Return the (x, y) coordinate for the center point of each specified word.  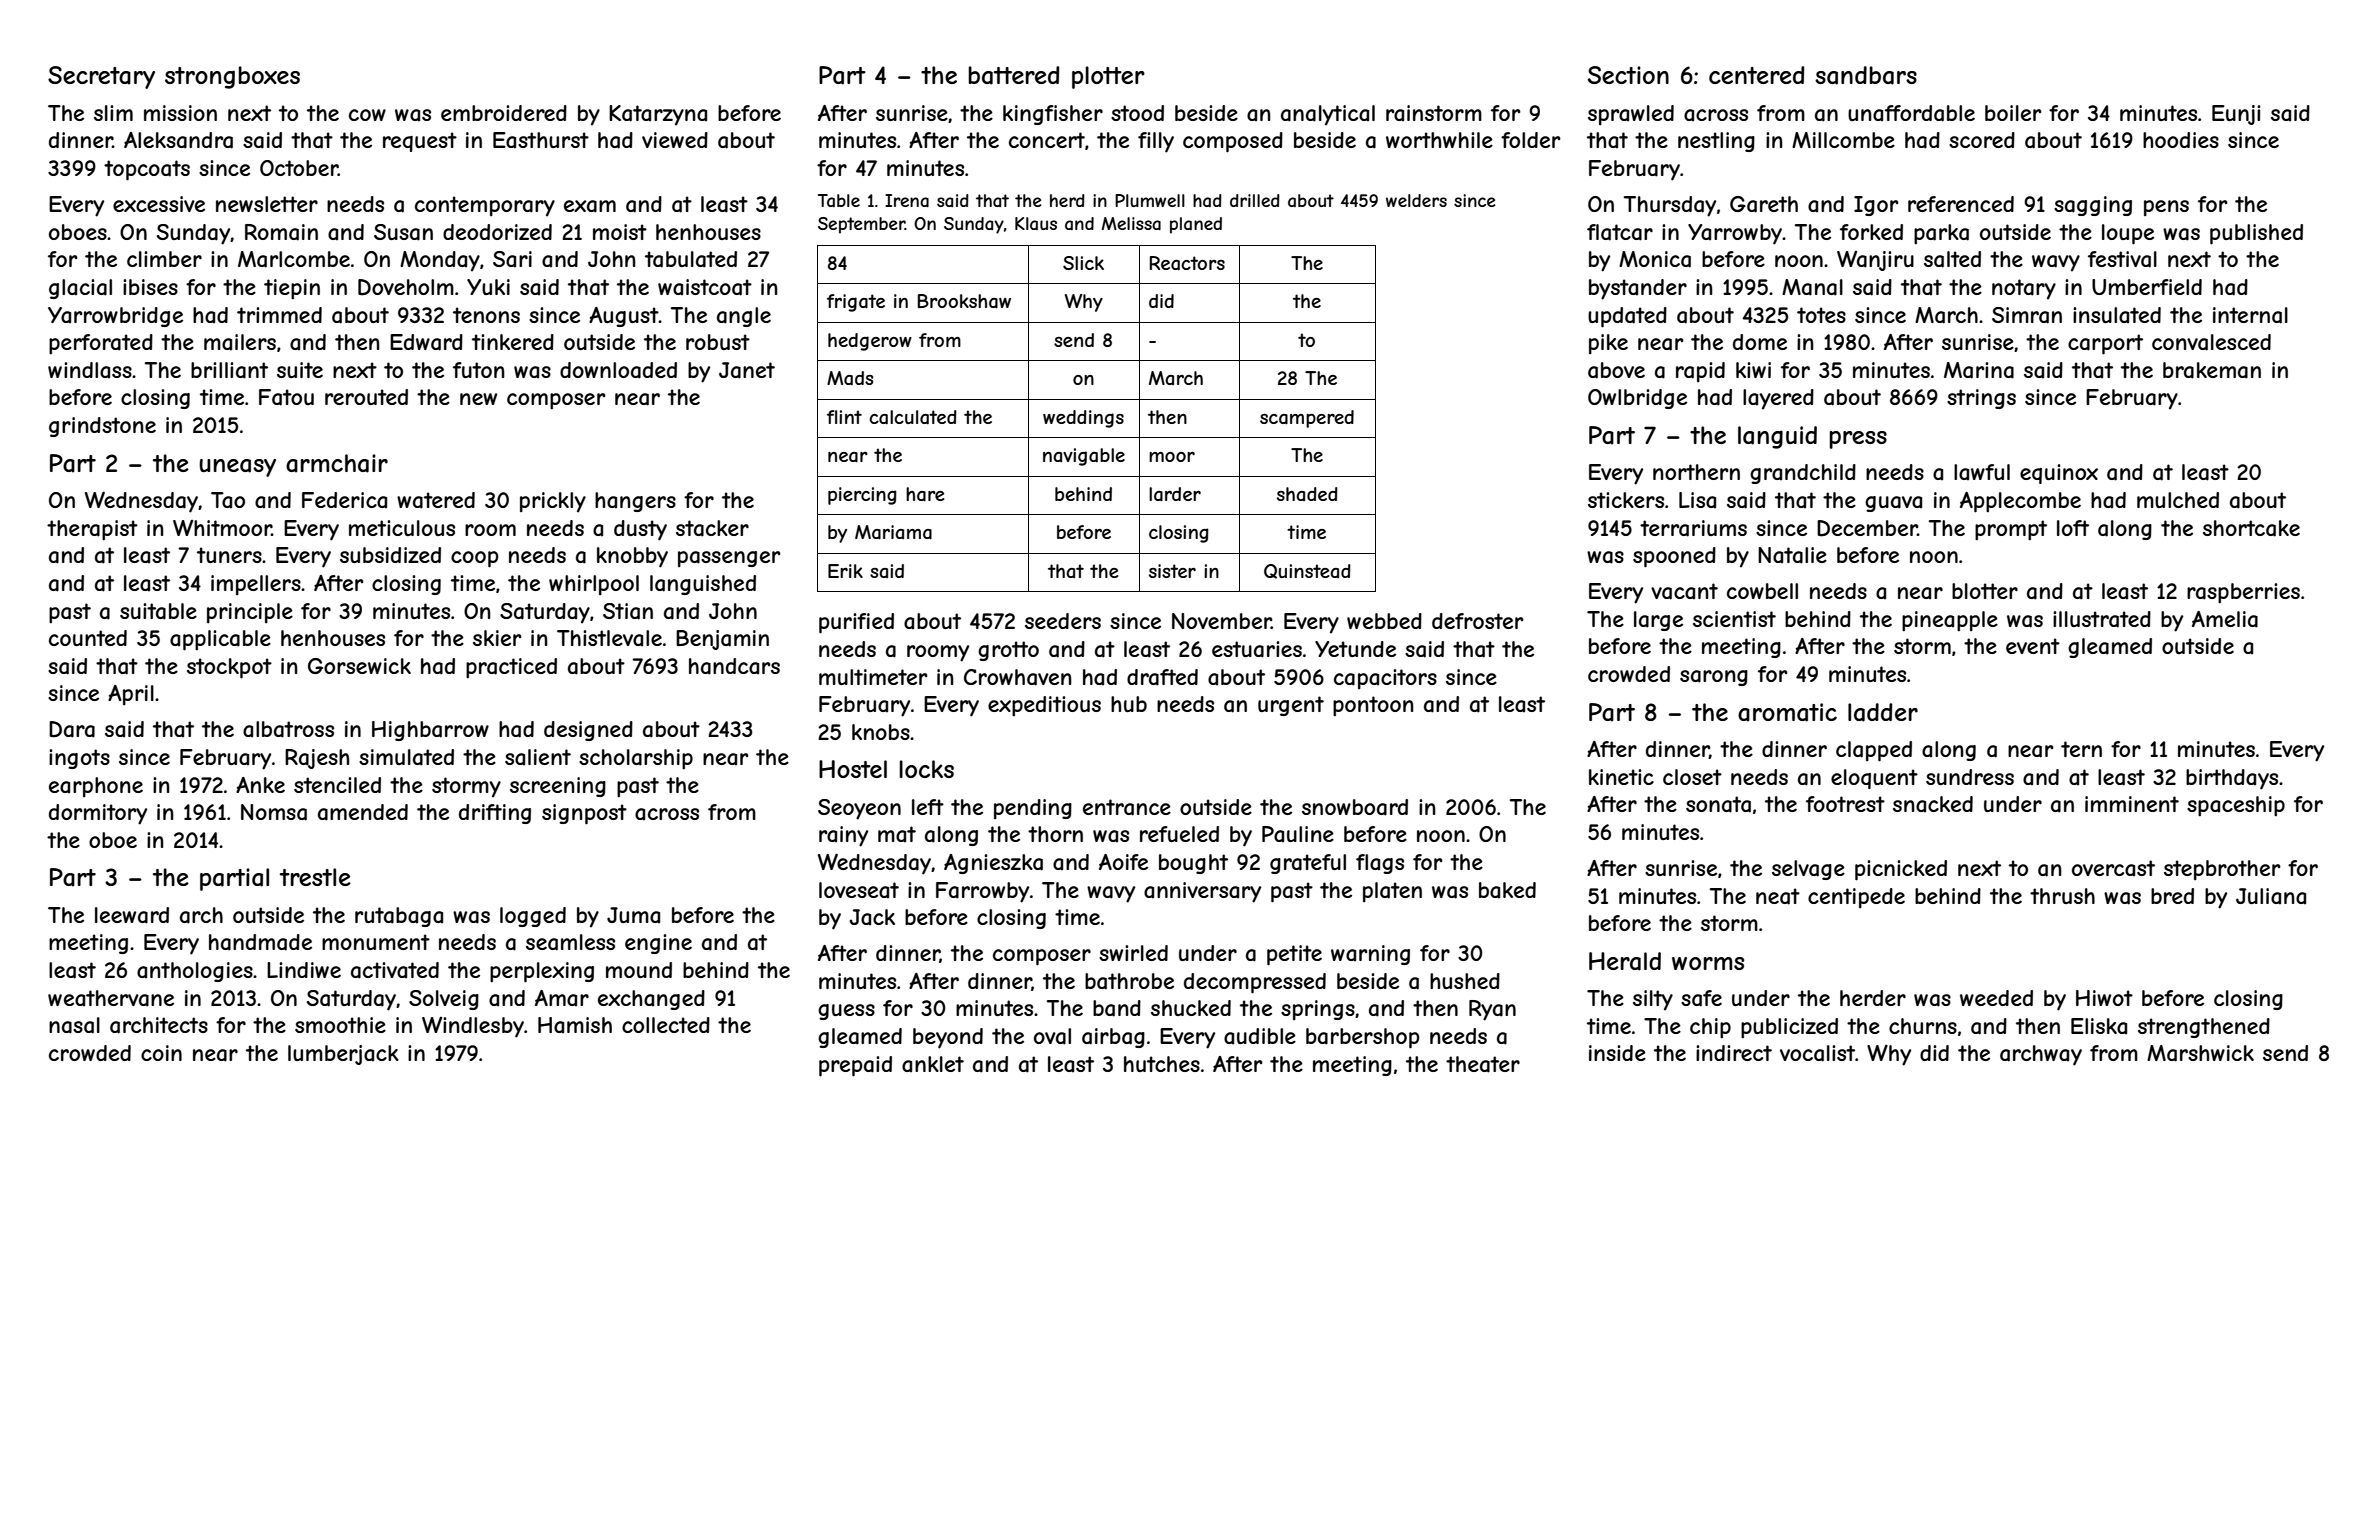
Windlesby (473, 1027)
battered (1014, 75)
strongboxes (232, 77)
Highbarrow (430, 731)
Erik (845, 571)
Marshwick (2200, 1053)
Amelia (2225, 619)
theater (1483, 1064)
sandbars (1866, 75)
